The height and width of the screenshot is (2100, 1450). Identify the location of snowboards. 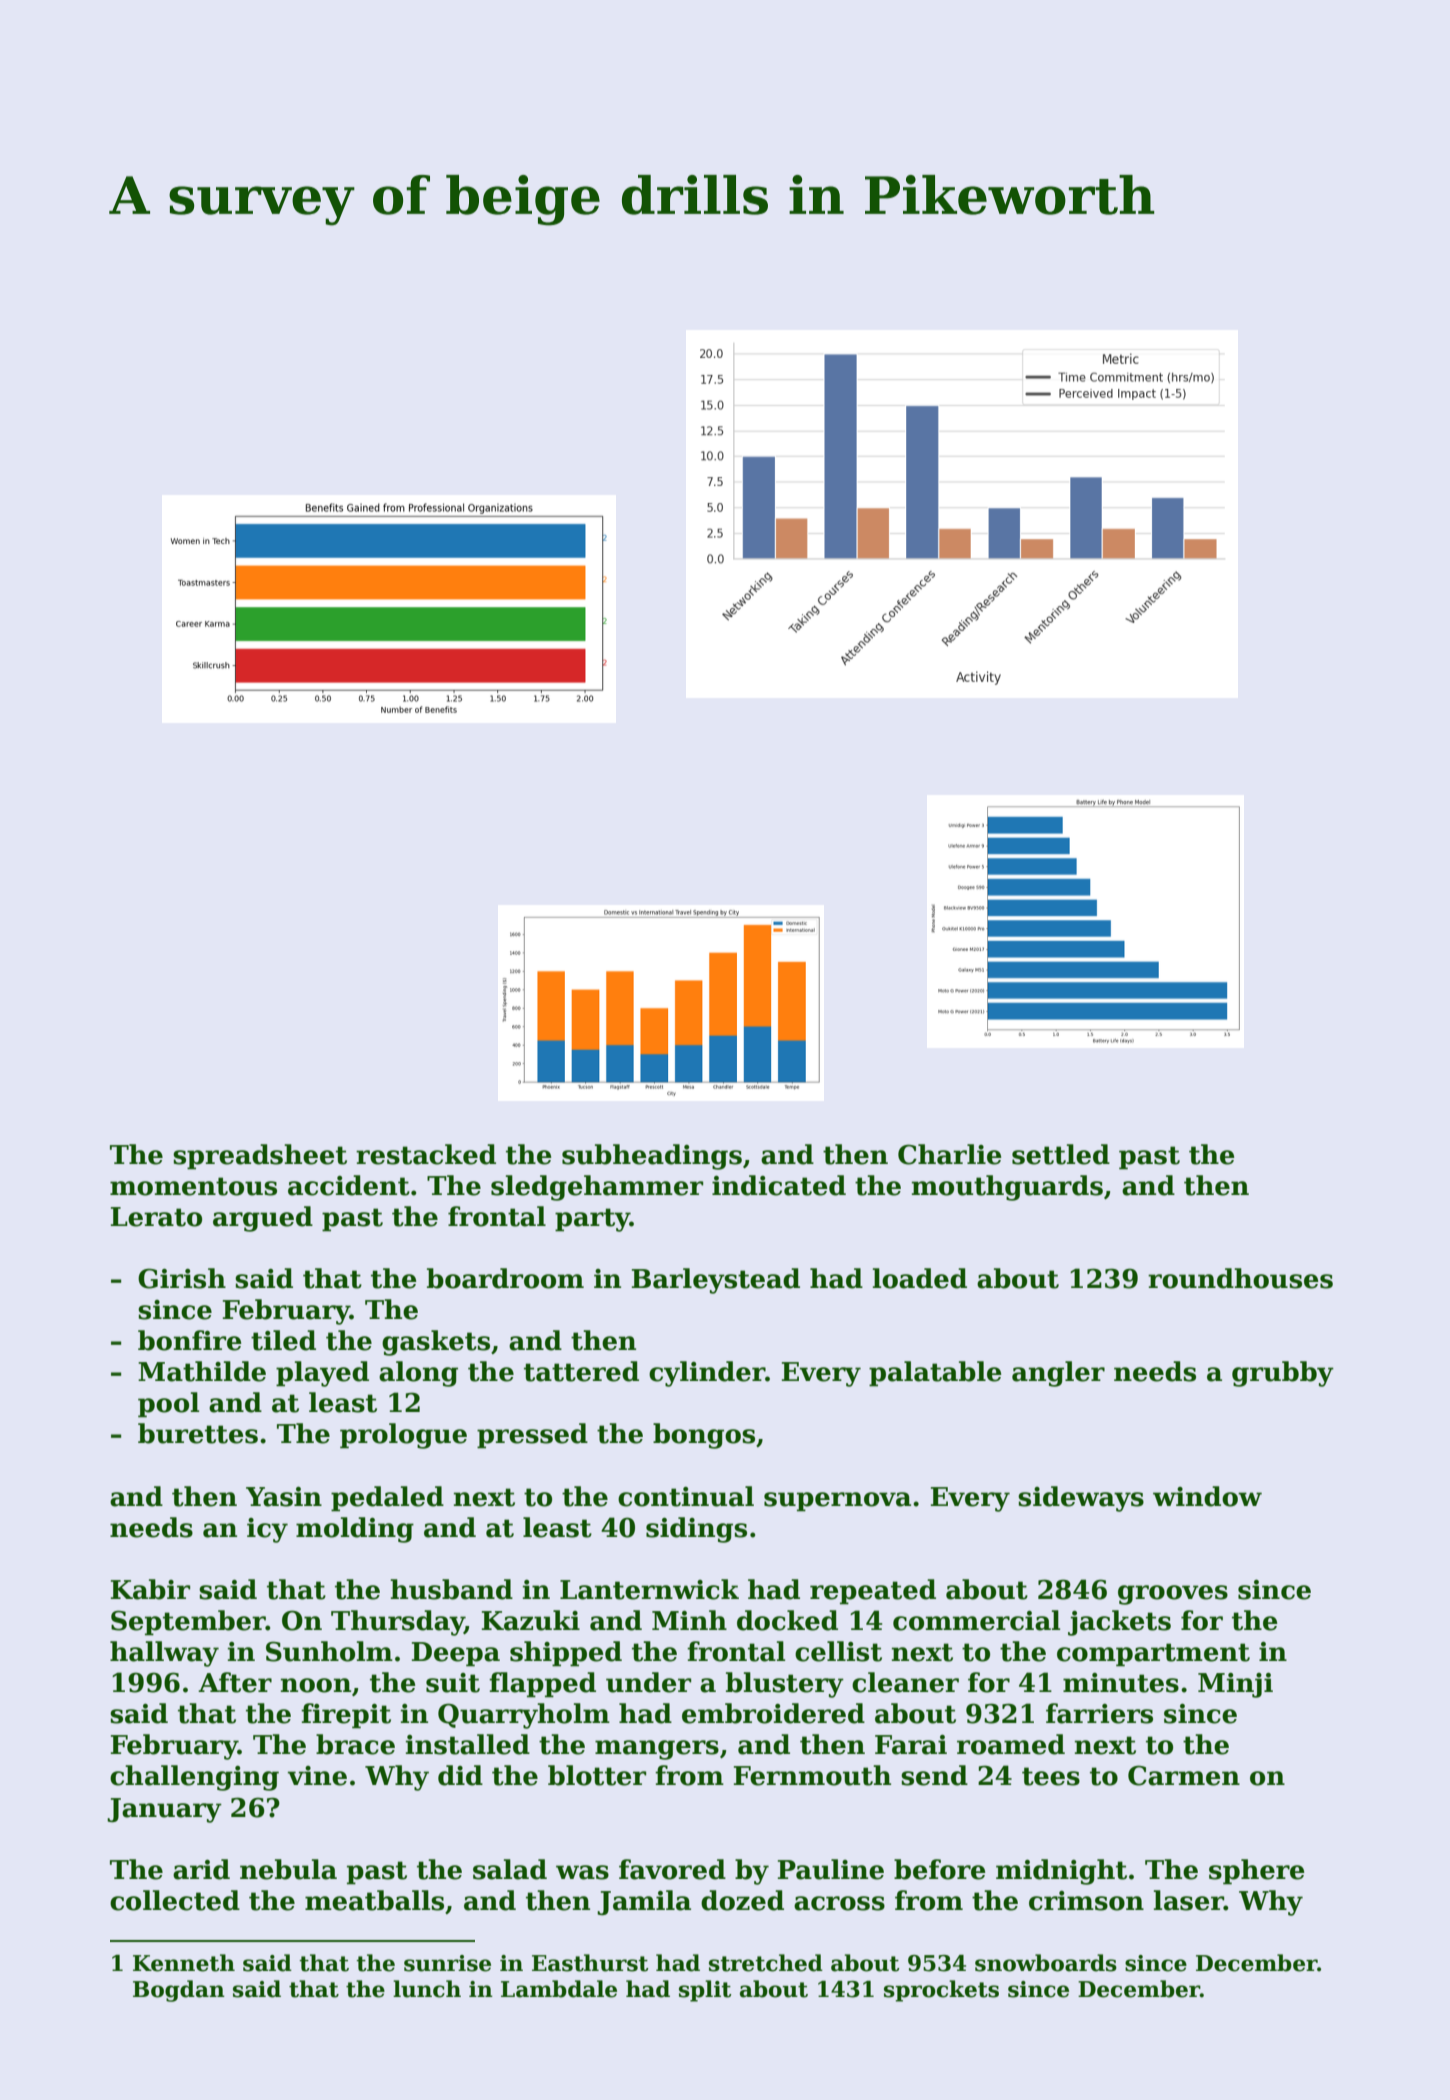
(1046, 1963).
